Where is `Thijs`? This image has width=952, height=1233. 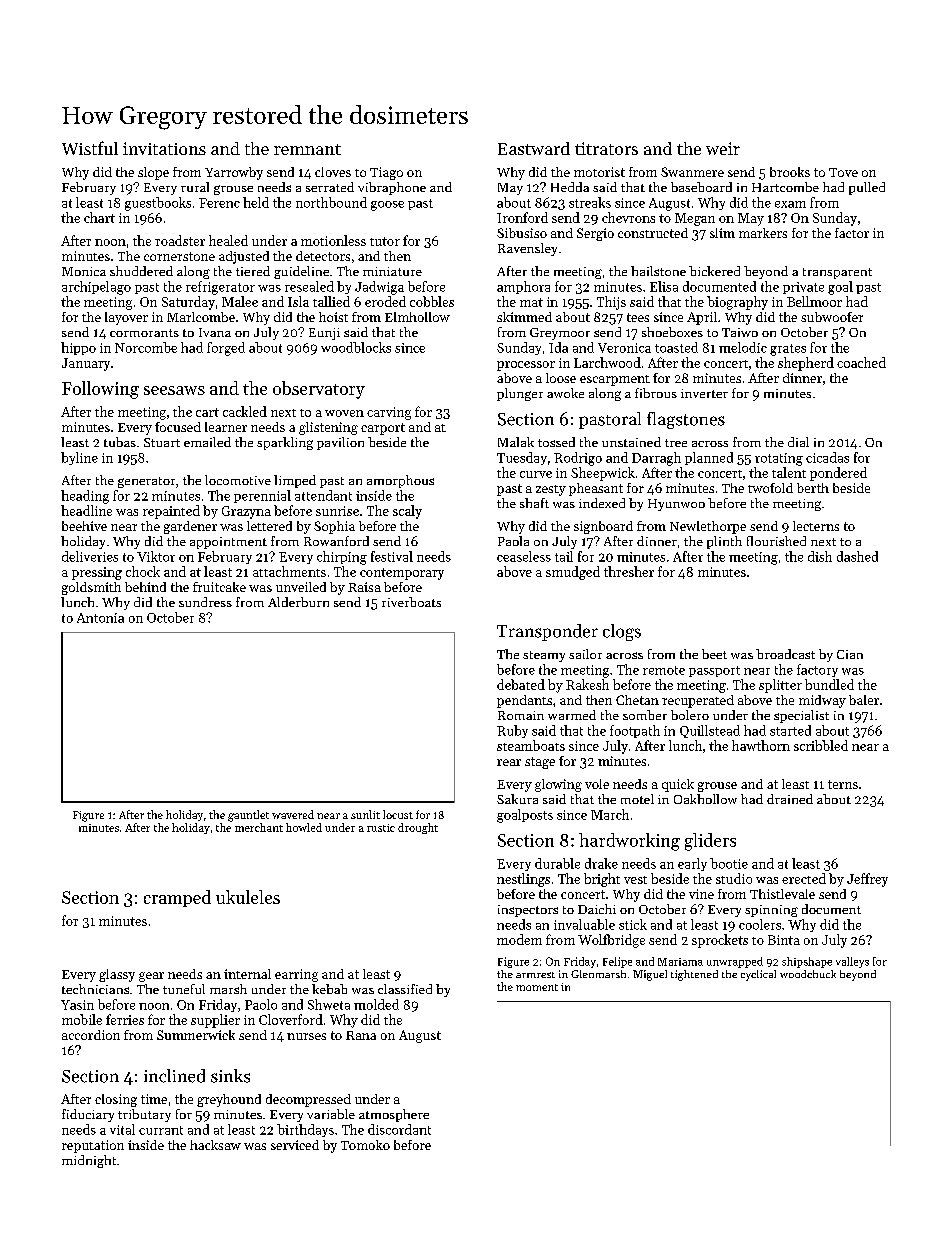 Thijs is located at coordinates (611, 303).
